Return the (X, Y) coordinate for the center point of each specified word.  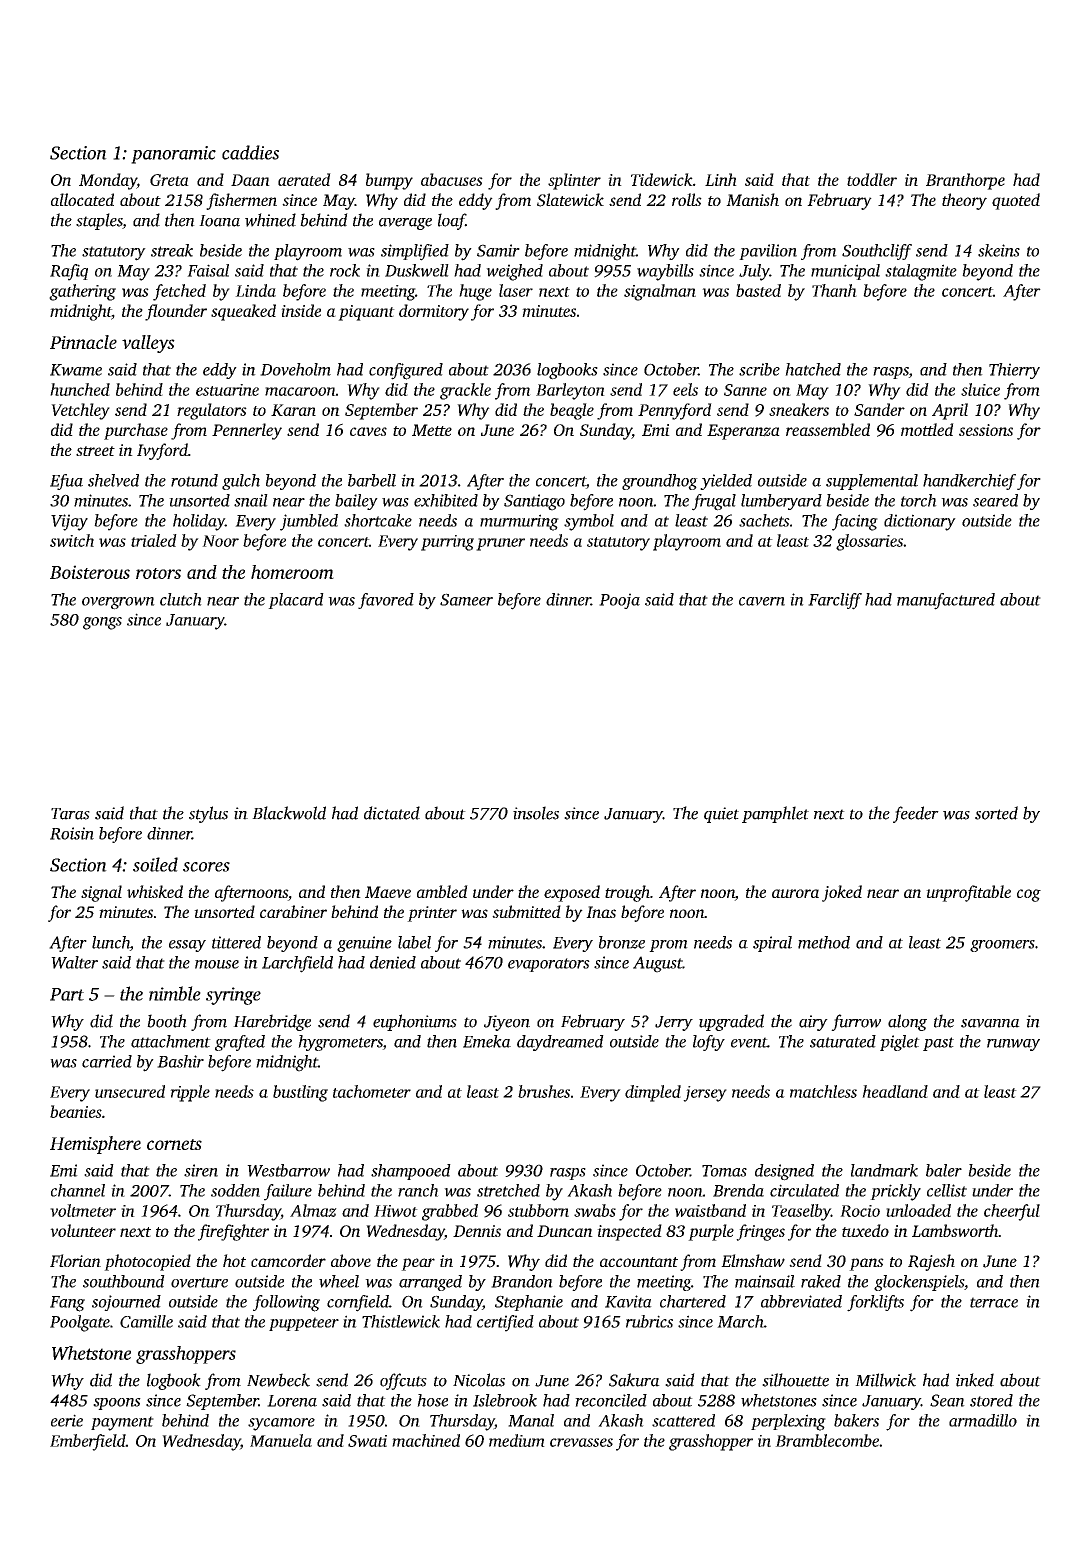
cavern (762, 601)
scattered (683, 1420)
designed (784, 1172)
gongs (102, 623)
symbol (589, 522)
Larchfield (297, 964)
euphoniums (415, 1022)
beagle (572, 411)
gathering (82, 292)
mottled (927, 429)
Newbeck (278, 1380)
